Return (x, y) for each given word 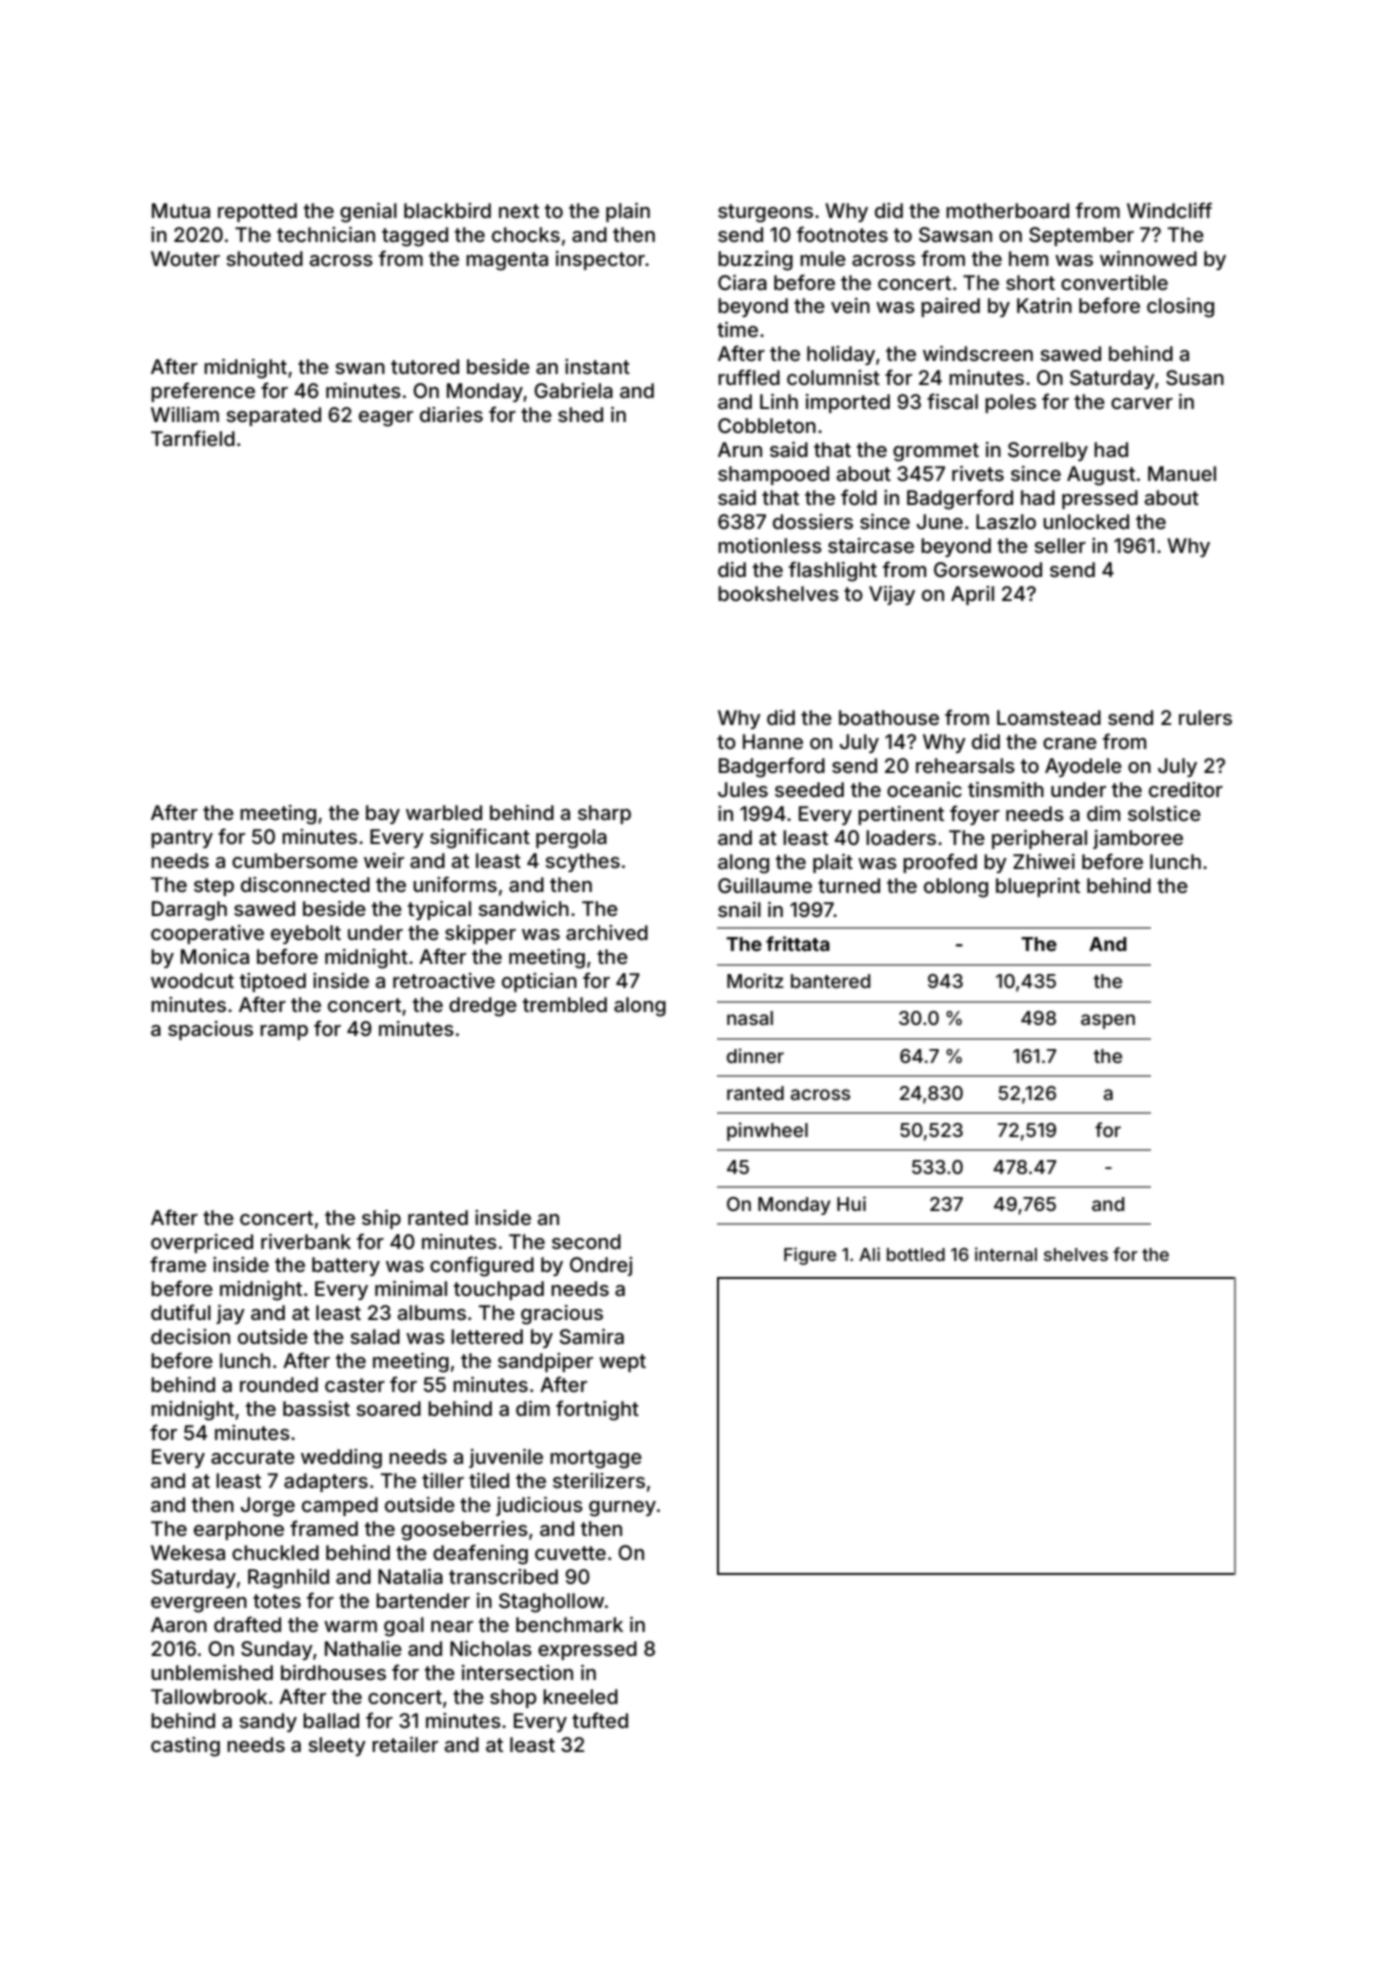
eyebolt (306, 934)
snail (739, 909)
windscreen (978, 353)
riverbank (306, 1241)
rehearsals (965, 765)
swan (360, 368)
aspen (1108, 1021)
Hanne (773, 741)
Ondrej (601, 1266)
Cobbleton (767, 425)
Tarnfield (193, 438)
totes (277, 1601)
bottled (916, 1254)
